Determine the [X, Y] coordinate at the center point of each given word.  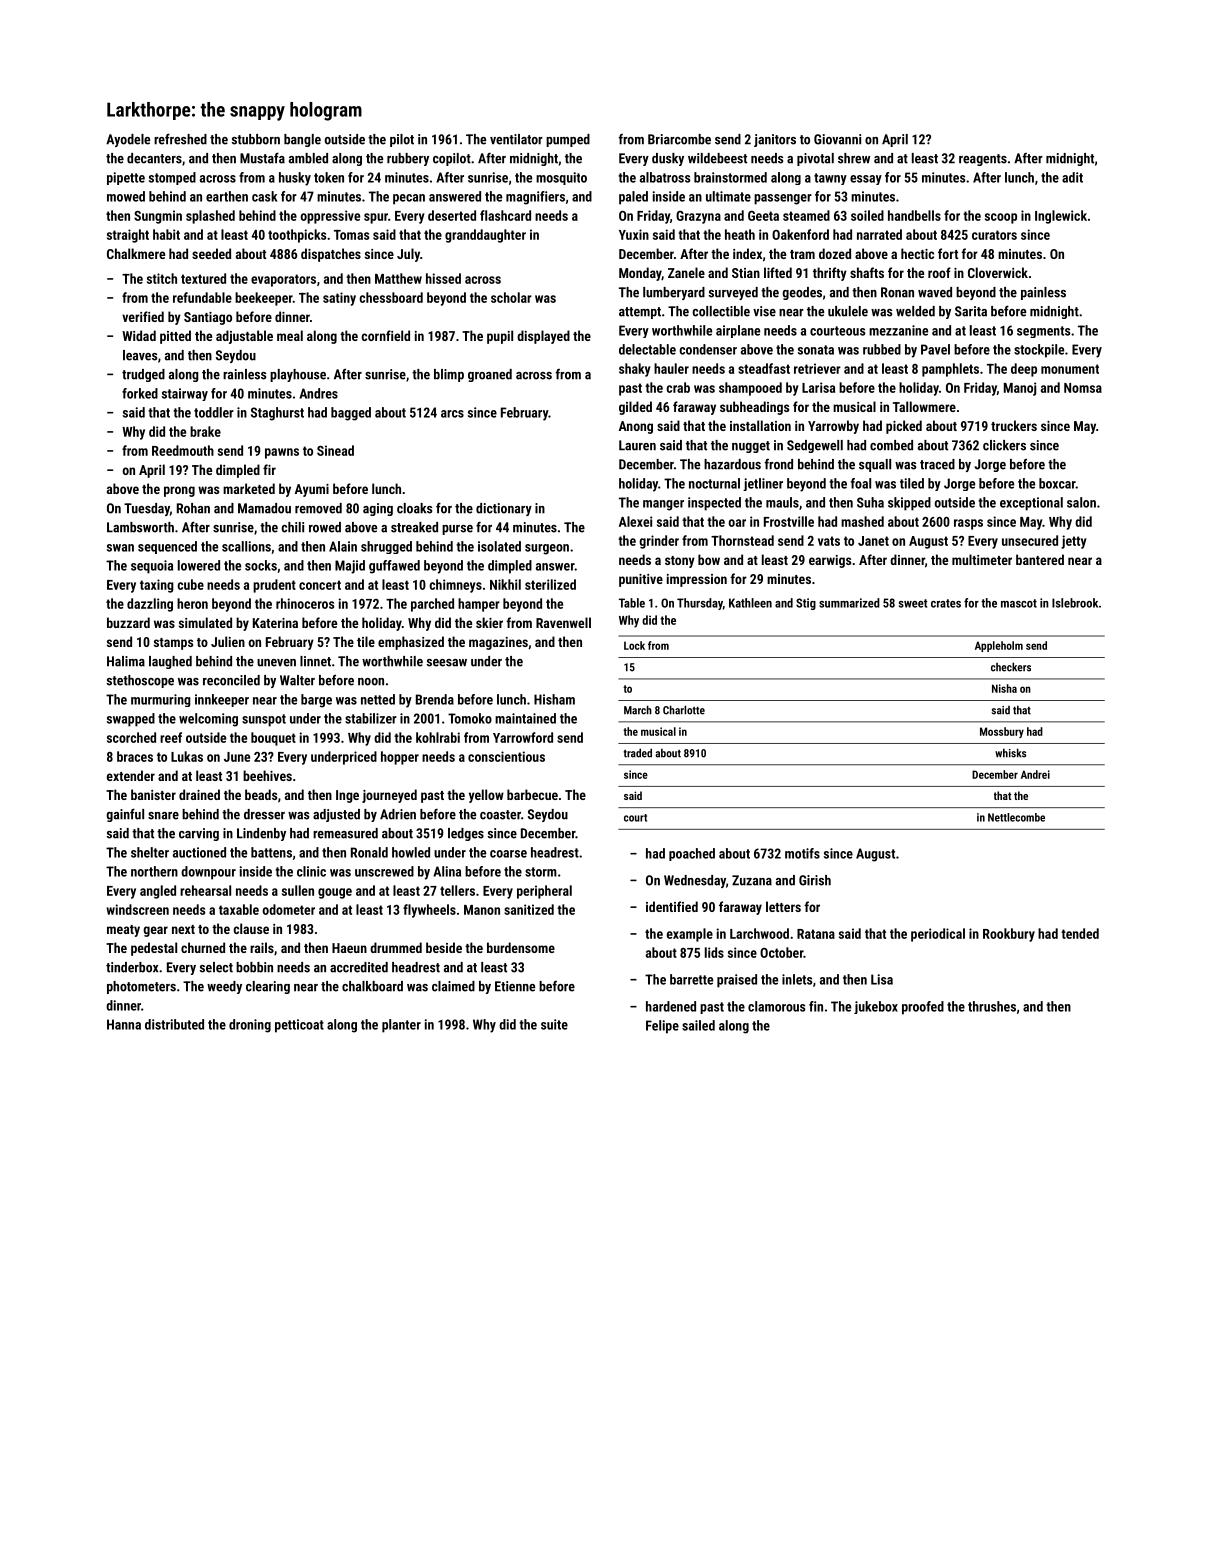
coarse [508, 854]
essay [866, 180]
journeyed [389, 796]
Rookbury [1009, 935]
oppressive [330, 217]
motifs [802, 853]
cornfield [385, 335]
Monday [640, 274]
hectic [917, 253]
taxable [239, 909]
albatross [665, 177]
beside [444, 947]
